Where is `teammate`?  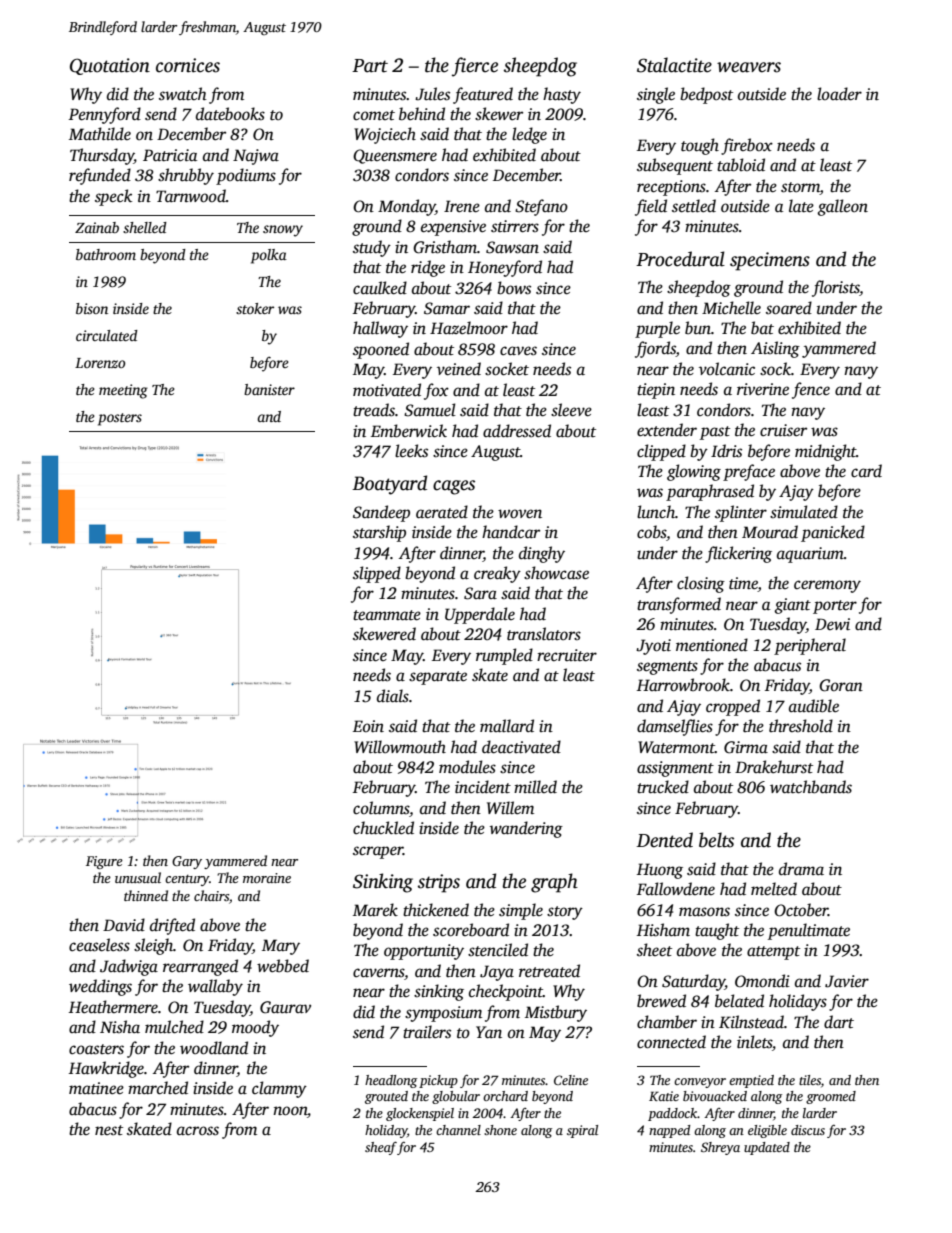
teammate is located at coordinates (387, 615).
